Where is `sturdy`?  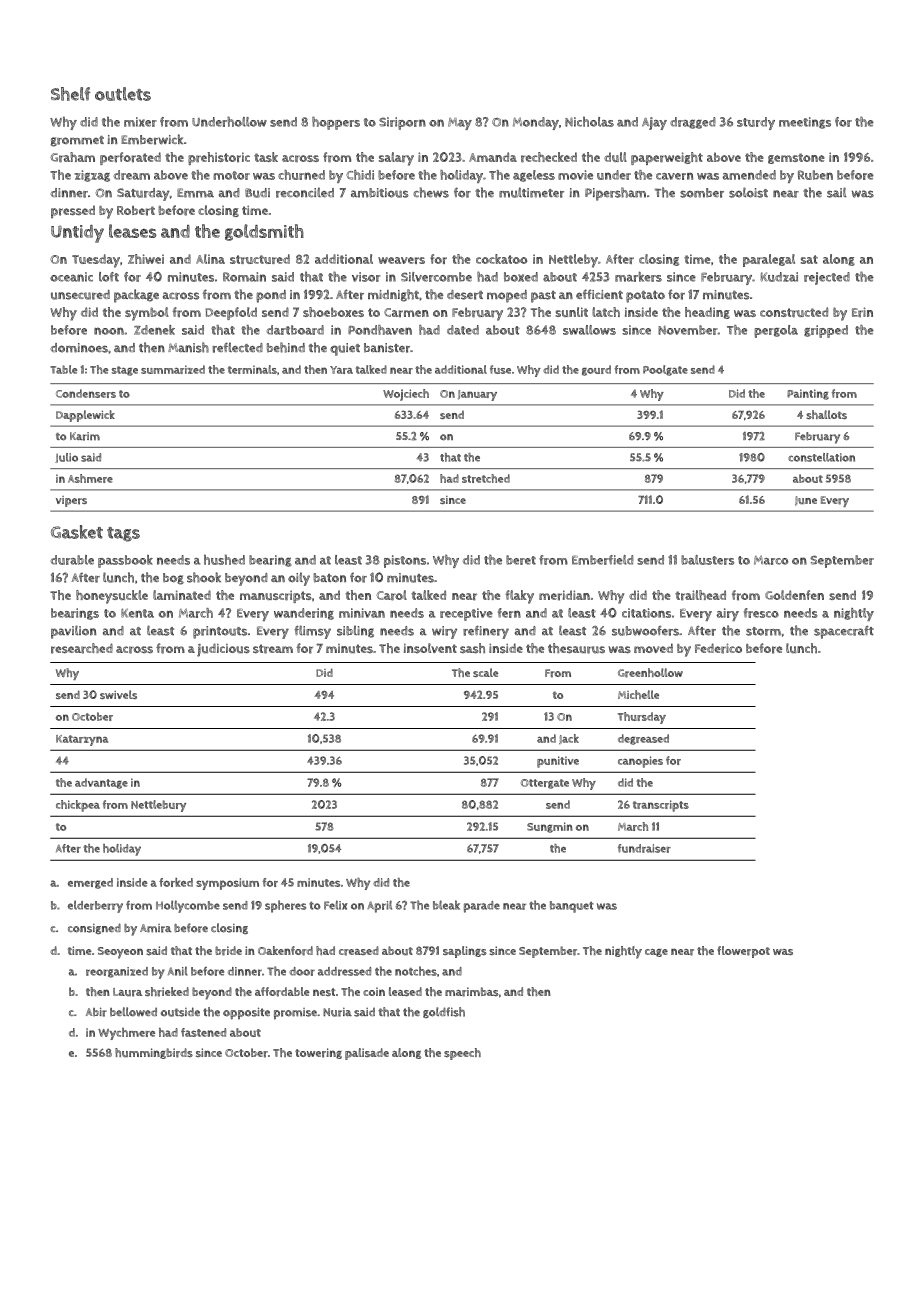
sturdy is located at coordinates (756, 123).
